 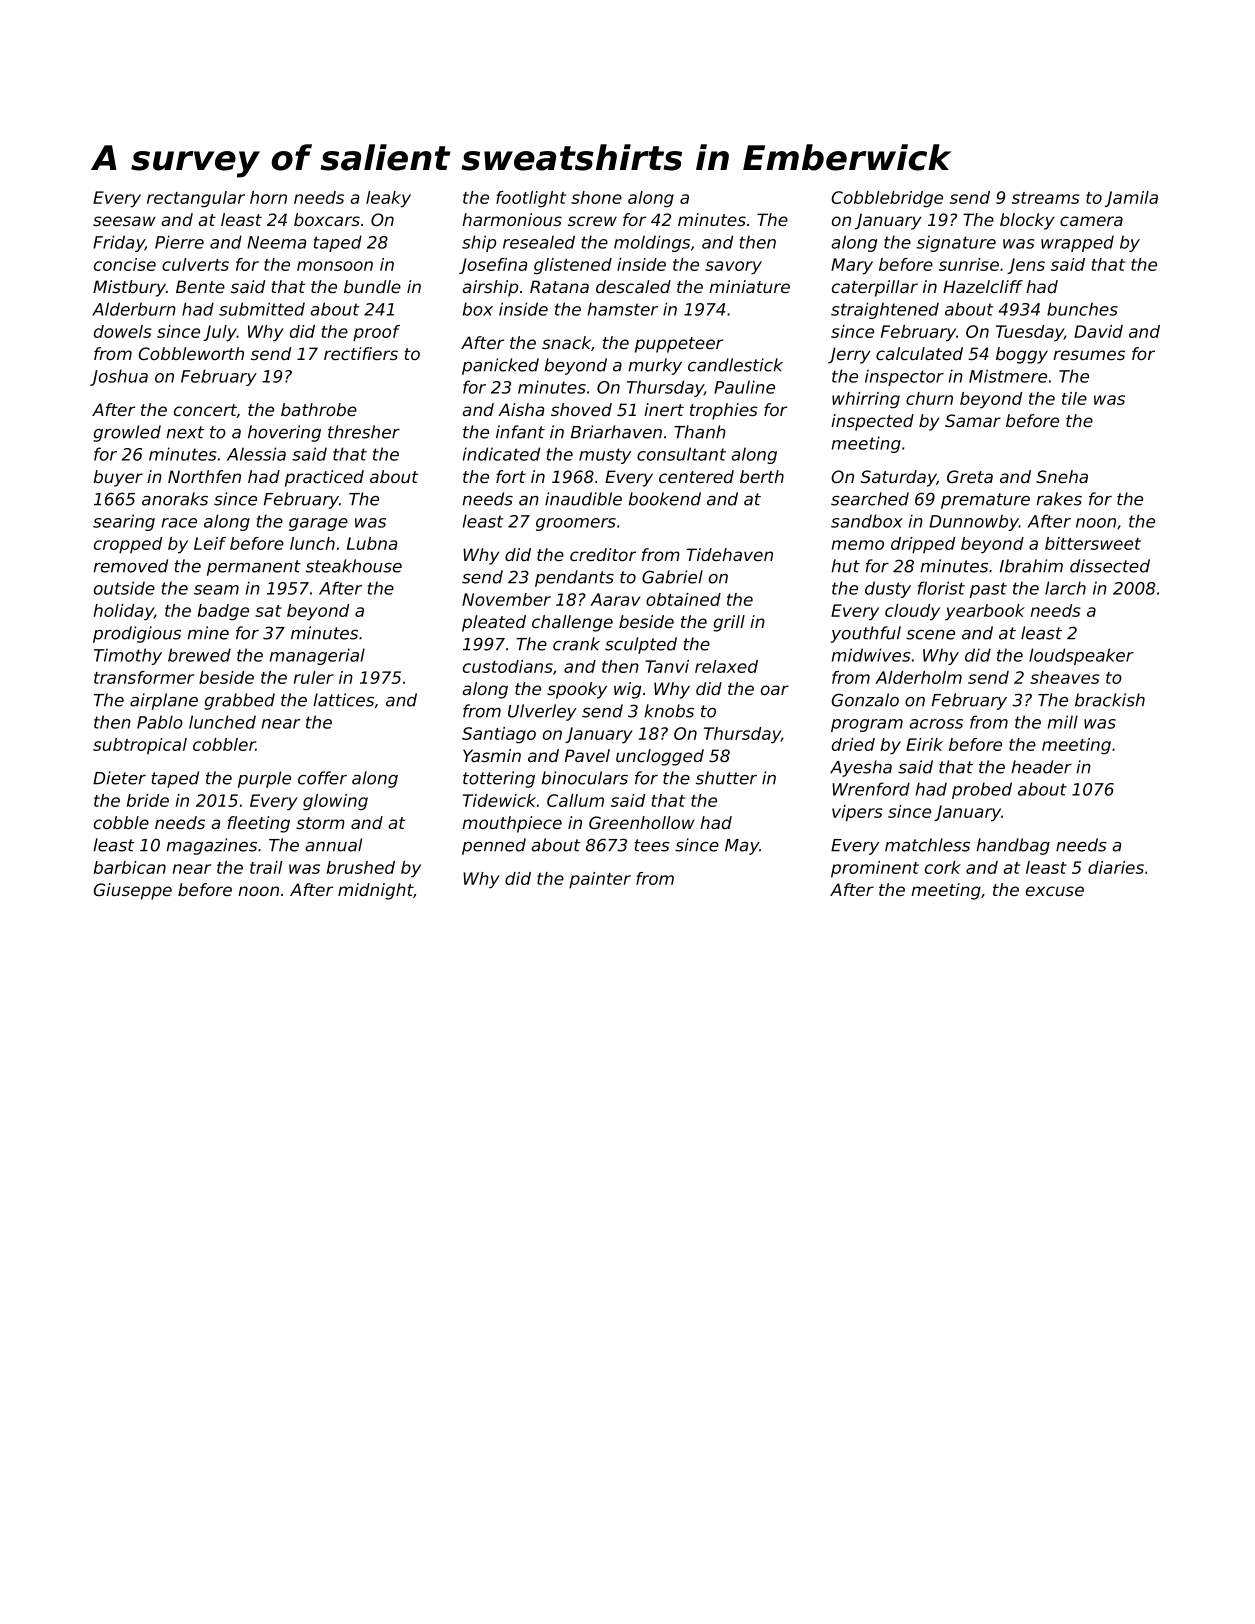 What do you see at coordinates (199, 655) in the screenshot?
I see `brewed` at bounding box center [199, 655].
